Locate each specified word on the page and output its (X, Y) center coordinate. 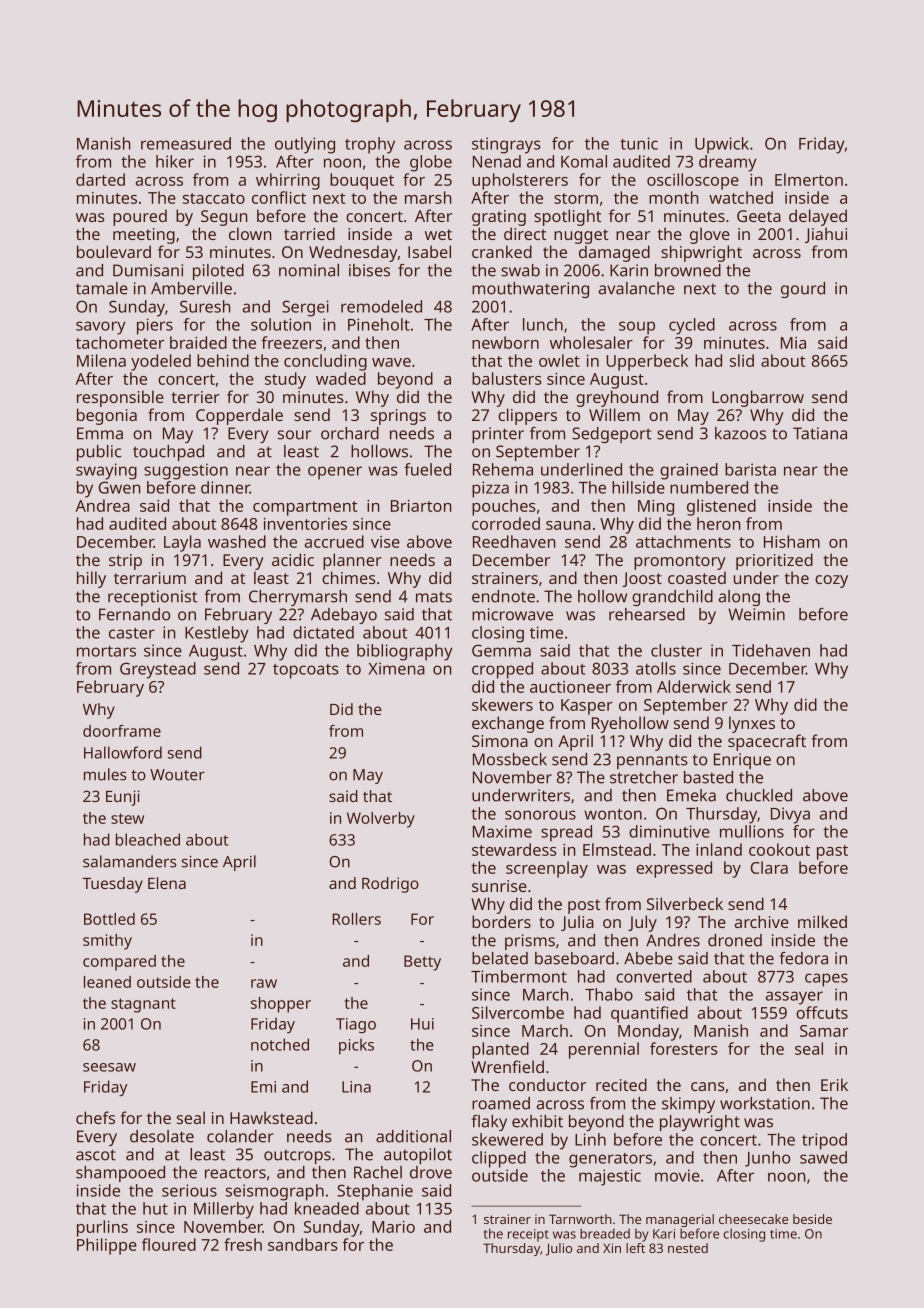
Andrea (102, 505)
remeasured (186, 143)
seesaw (109, 1067)
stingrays (506, 145)
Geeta (759, 216)
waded (341, 378)
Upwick (722, 145)
